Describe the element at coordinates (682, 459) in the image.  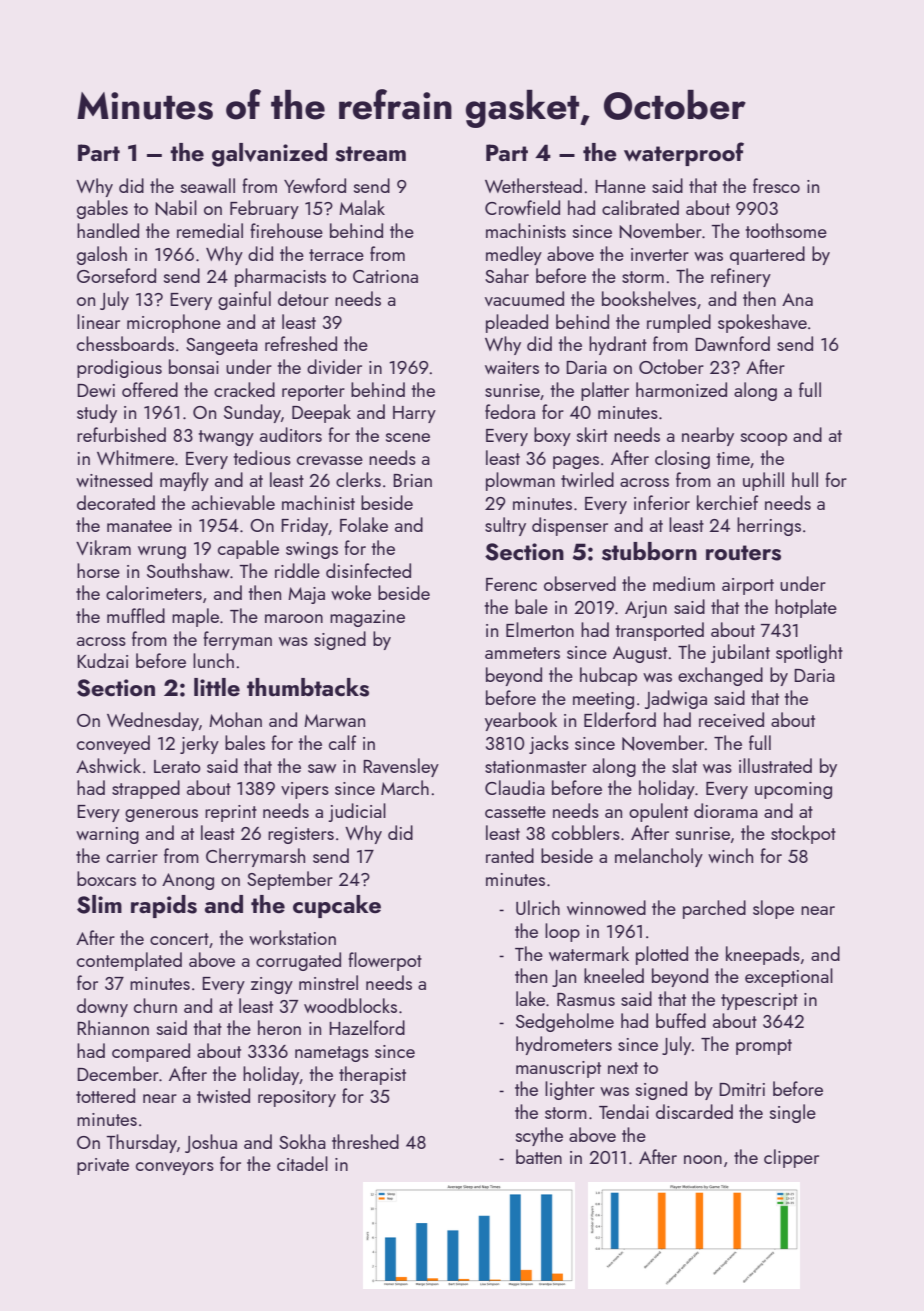
I see `closing` at that location.
